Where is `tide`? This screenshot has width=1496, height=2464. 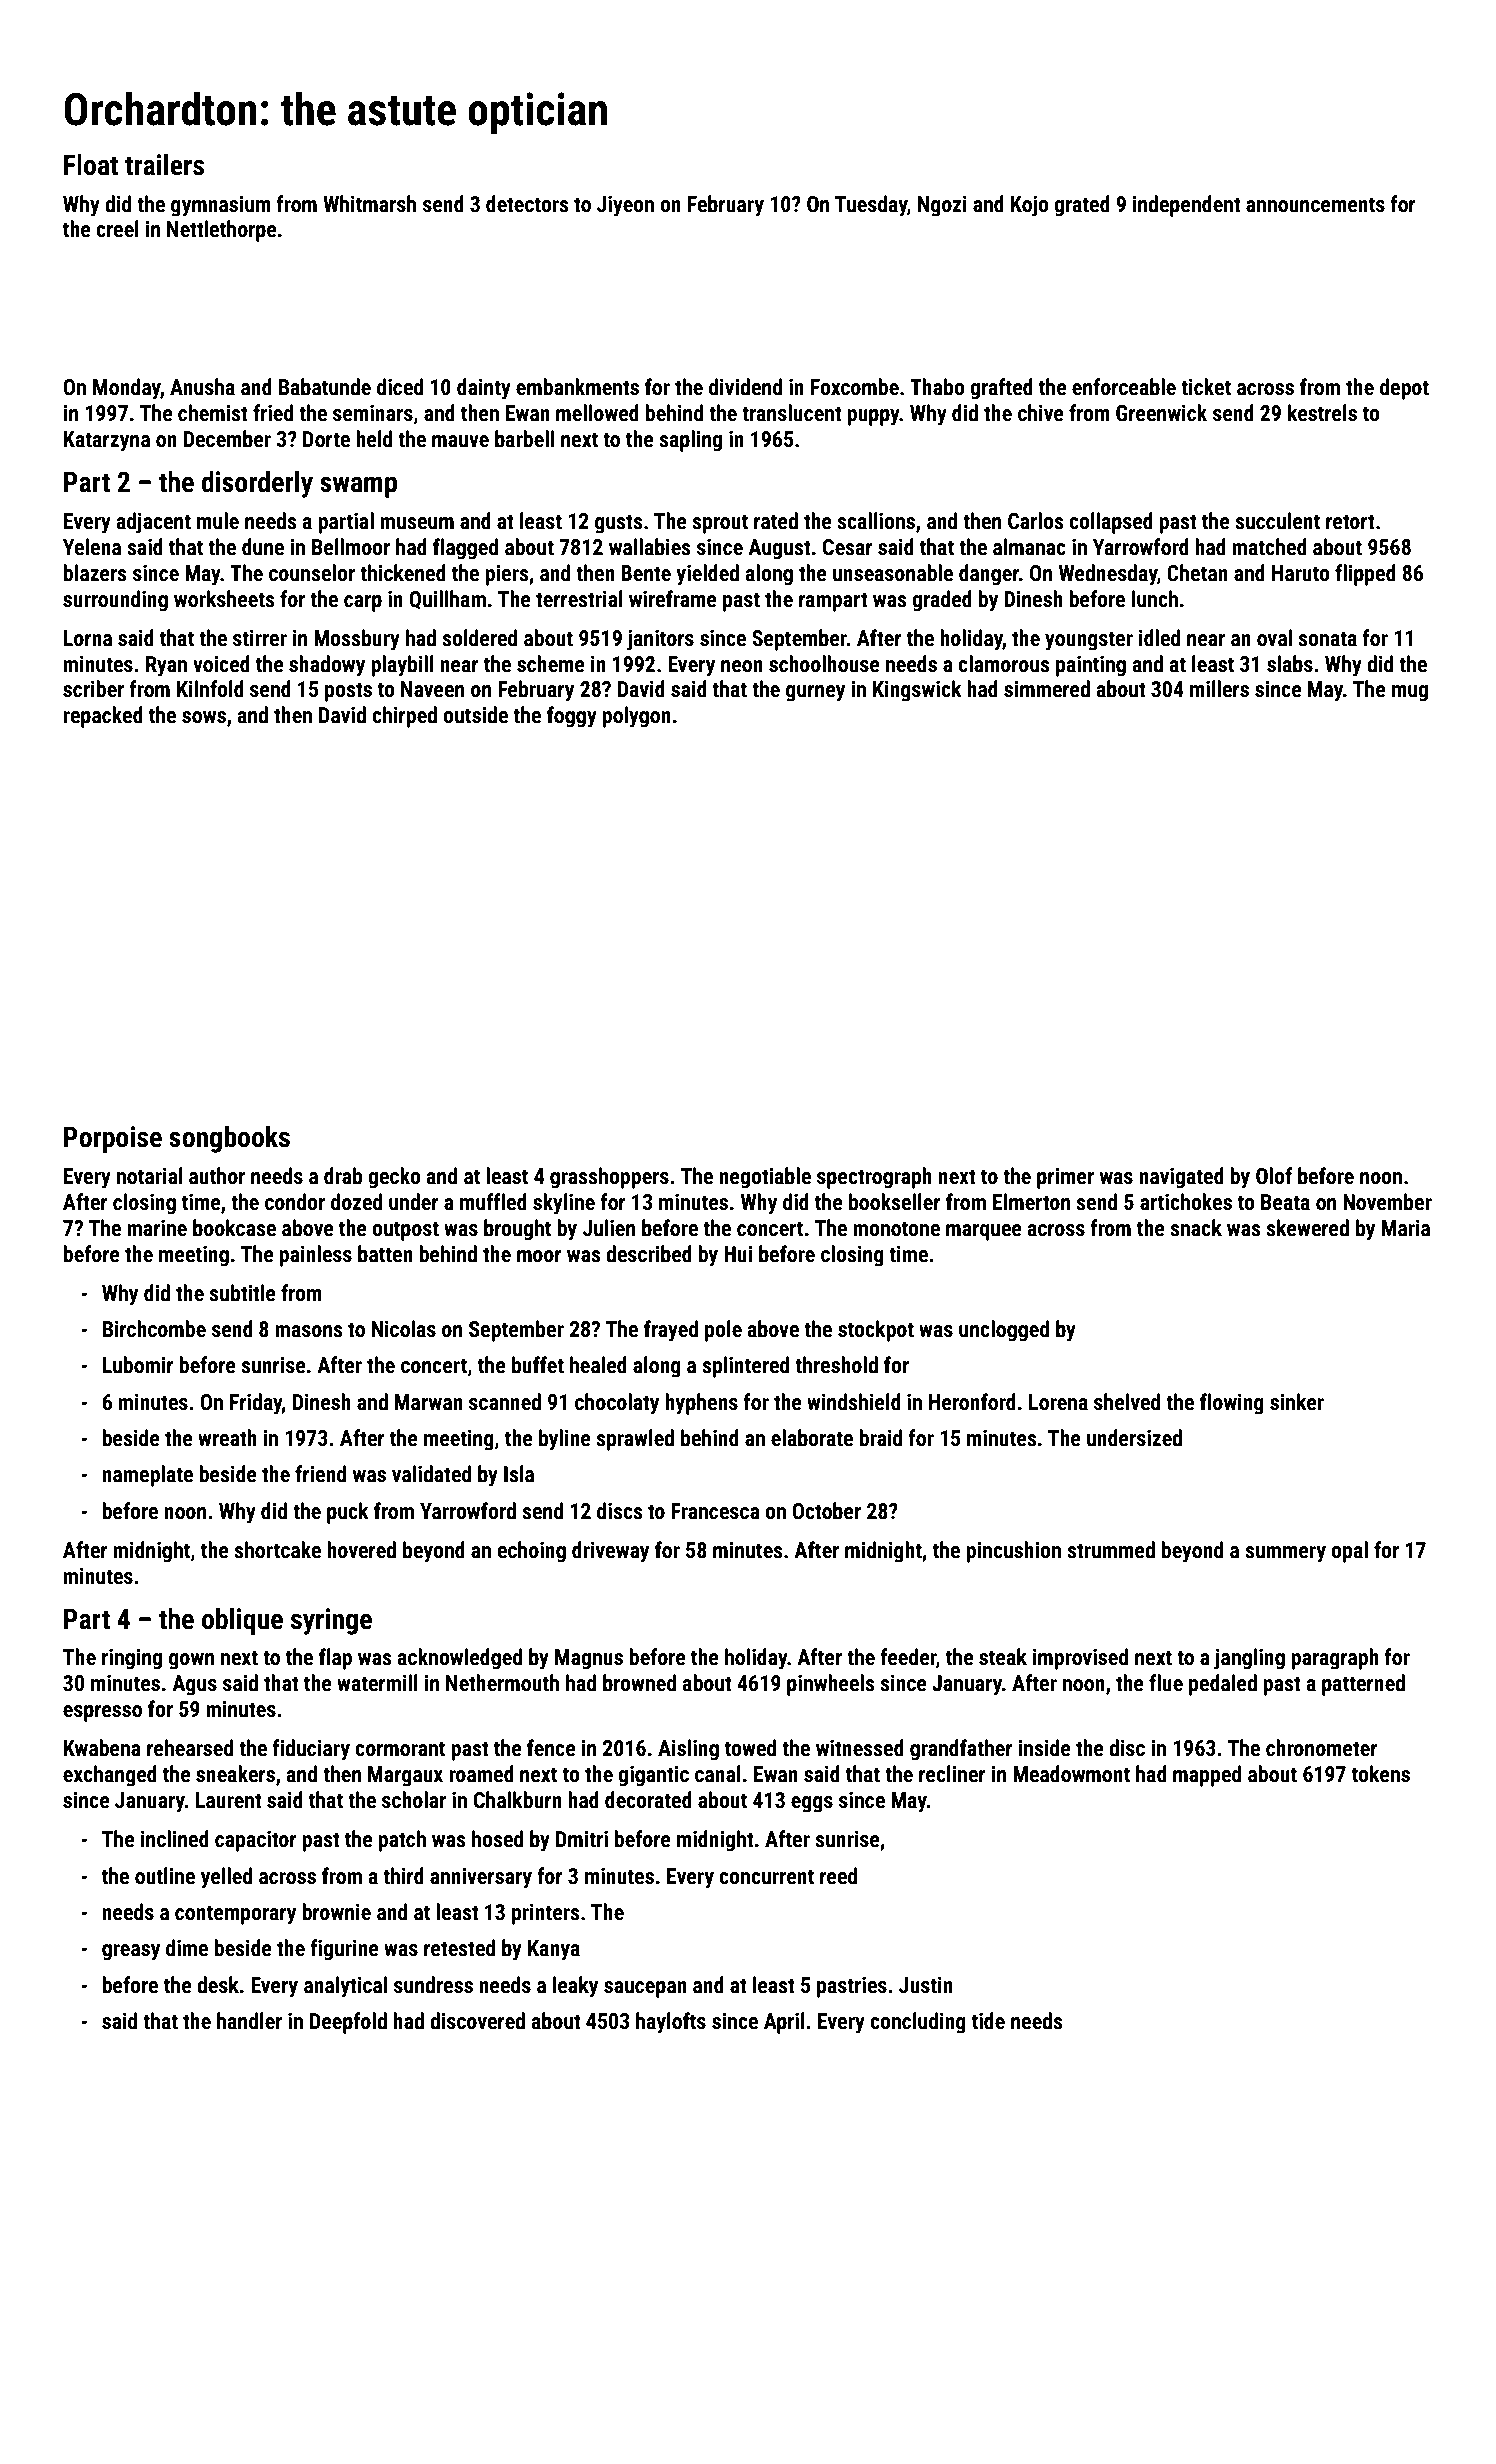
tide is located at coordinates (988, 2021).
